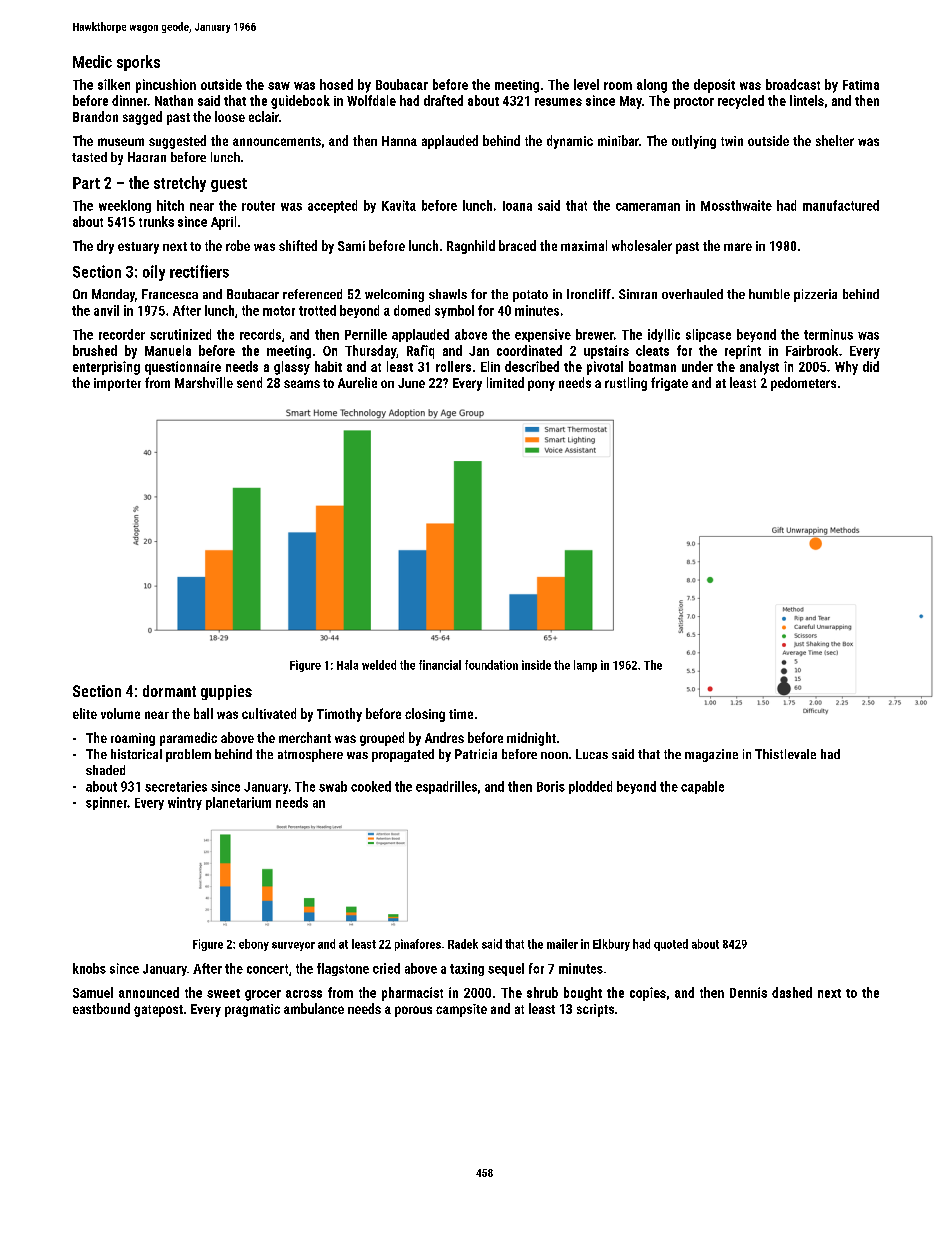  What do you see at coordinates (166, 86) in the page?
I see `pincushion` at bounding box center [166, 86].
